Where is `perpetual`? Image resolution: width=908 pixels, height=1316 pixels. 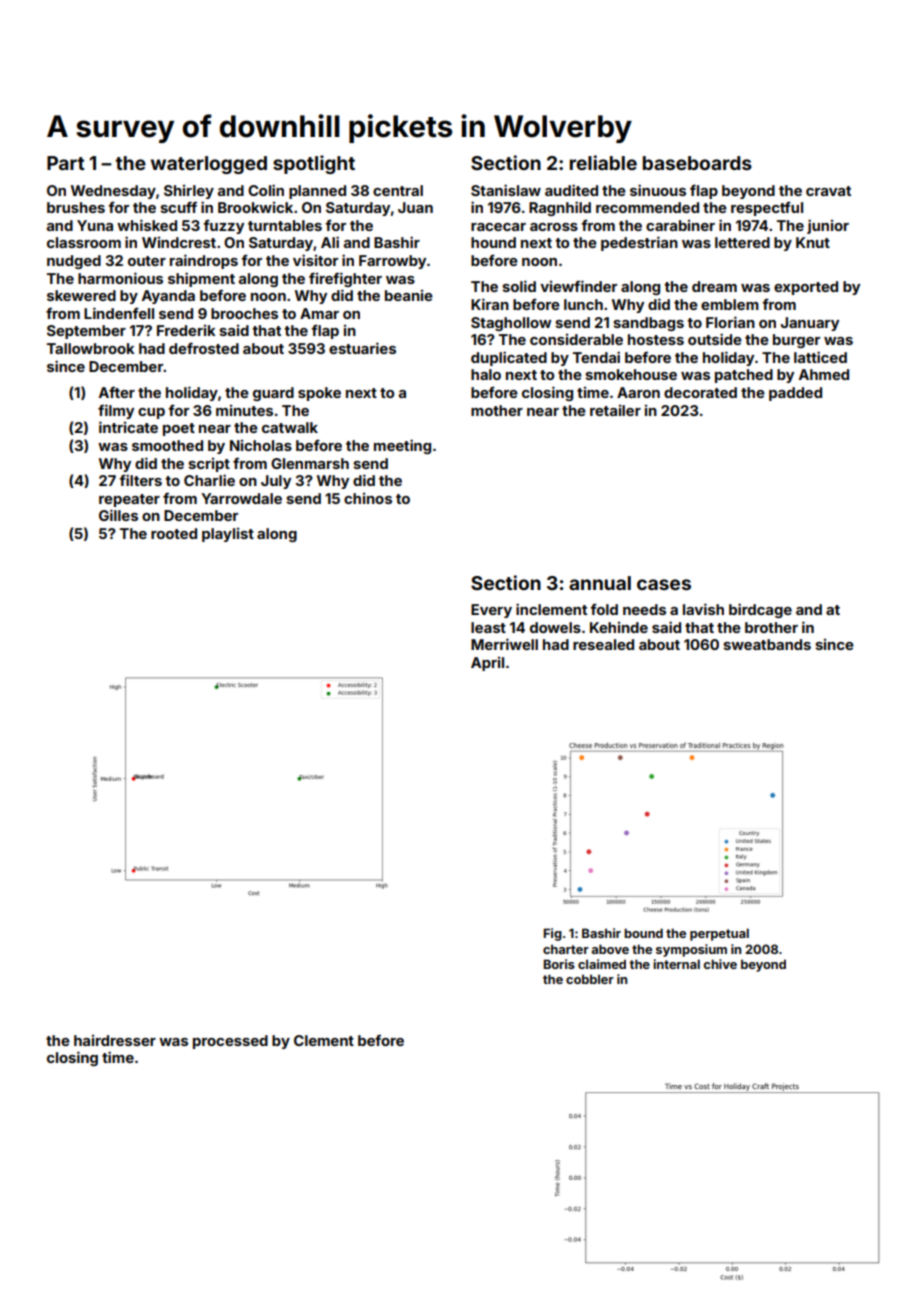 perpetual is located at coordinates (719, 934).
